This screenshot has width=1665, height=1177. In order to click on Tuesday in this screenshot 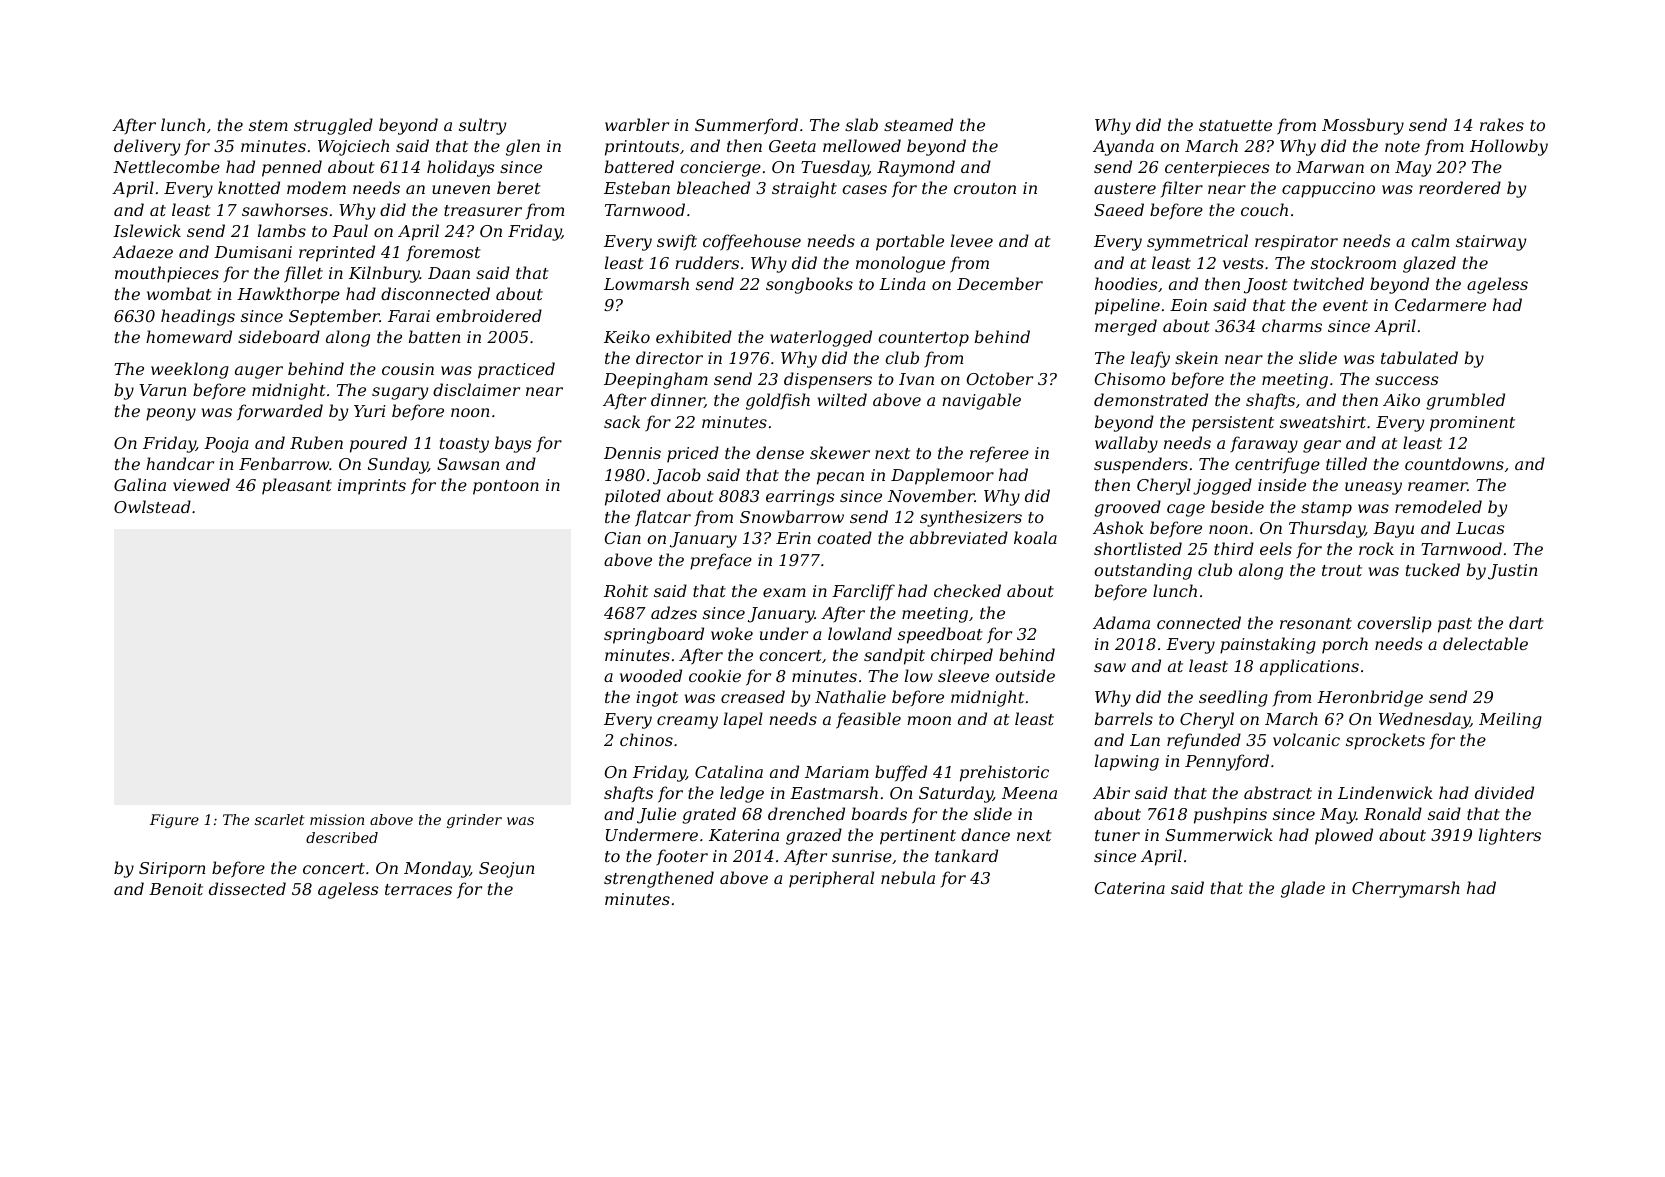, I will do `click(835, 168)`.
